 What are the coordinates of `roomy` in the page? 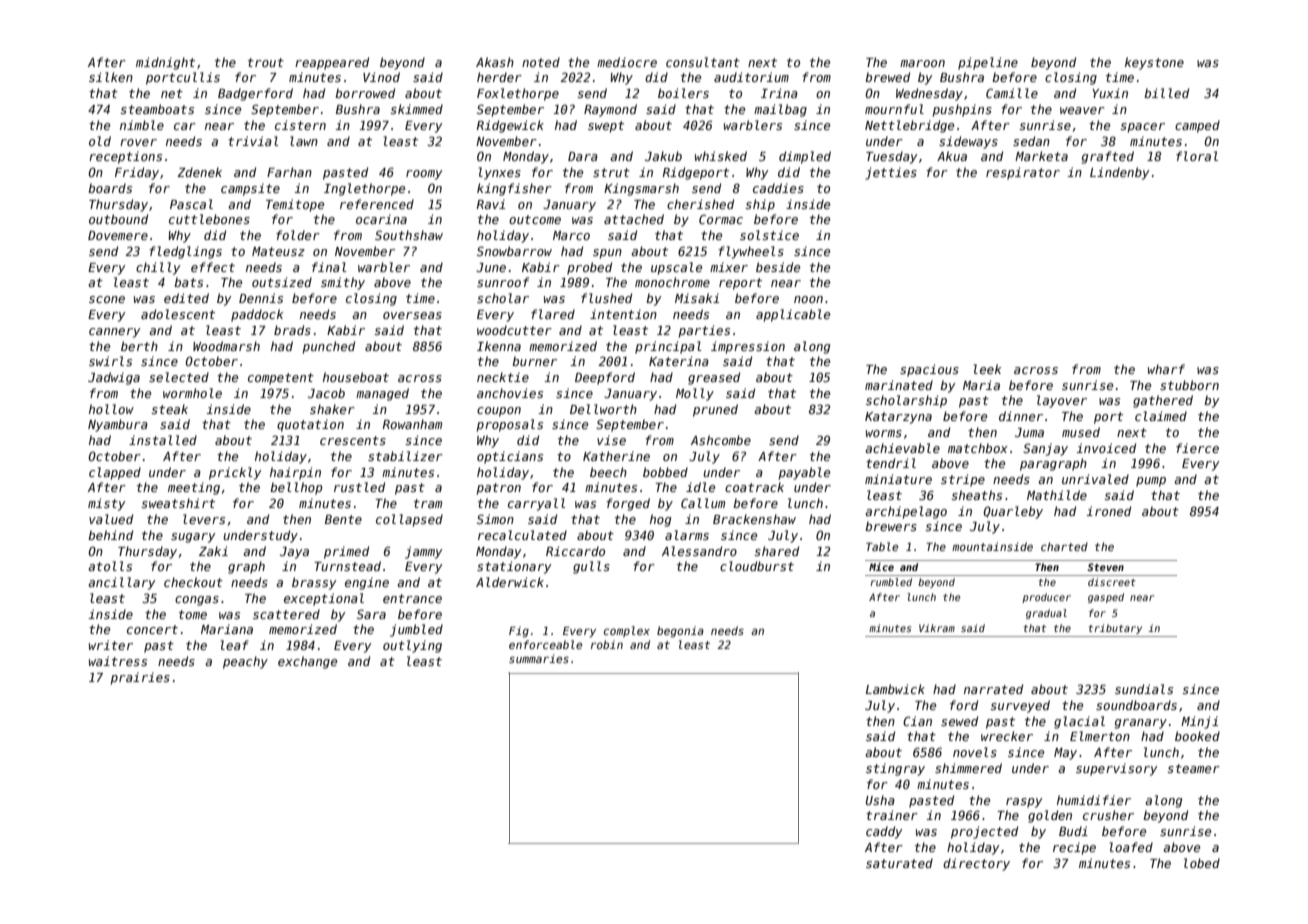 It's located at (424, 175).
